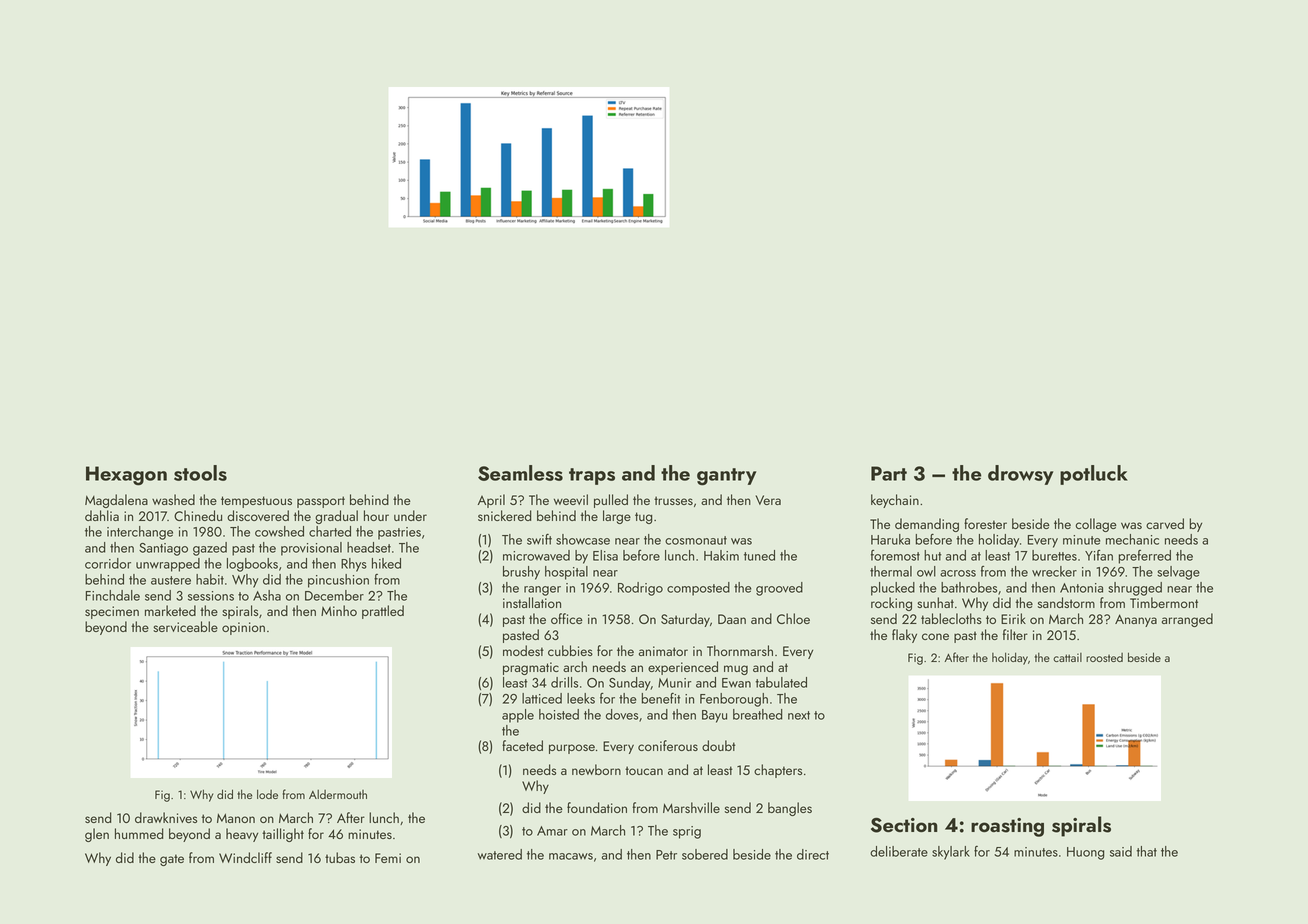 This document has width=1308, height=924. What do you see at coordinates (1054, 571) in the document?
I see `wrecker` at bounding box center [1054, 571].
